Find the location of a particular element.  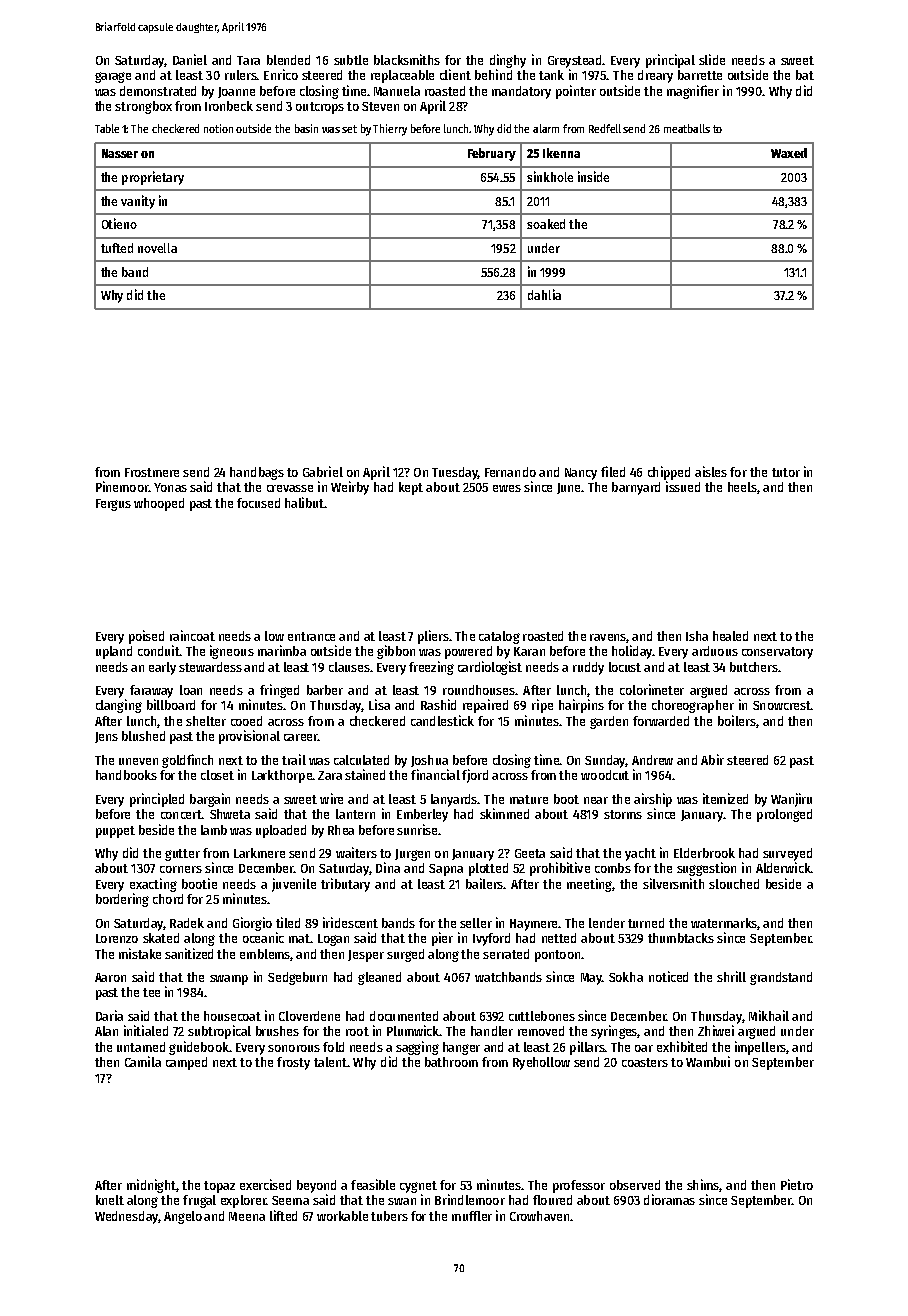

exhibited is located at coordinates (682, 1046).
